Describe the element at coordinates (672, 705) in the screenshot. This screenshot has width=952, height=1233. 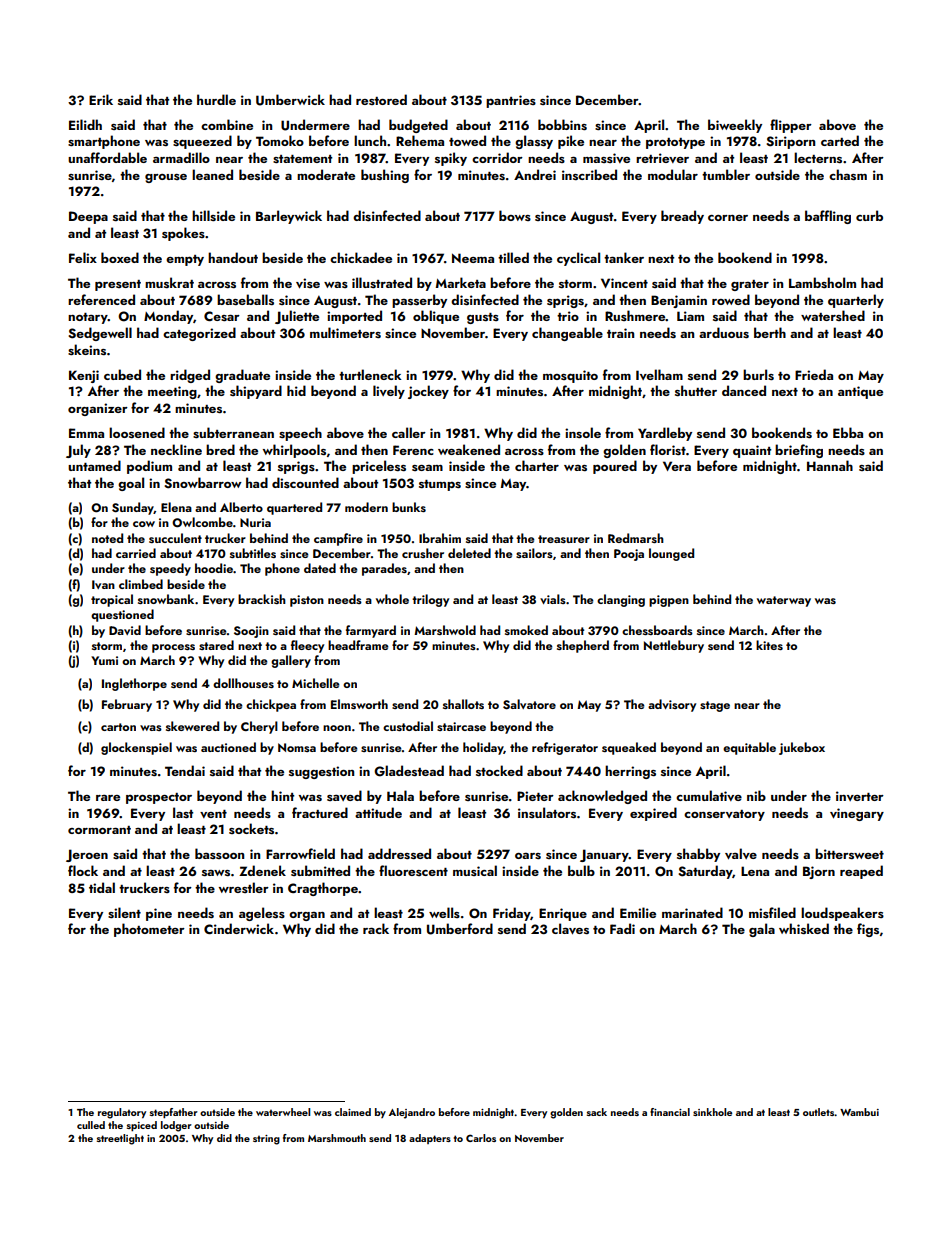
I see `advisory` at that location.
